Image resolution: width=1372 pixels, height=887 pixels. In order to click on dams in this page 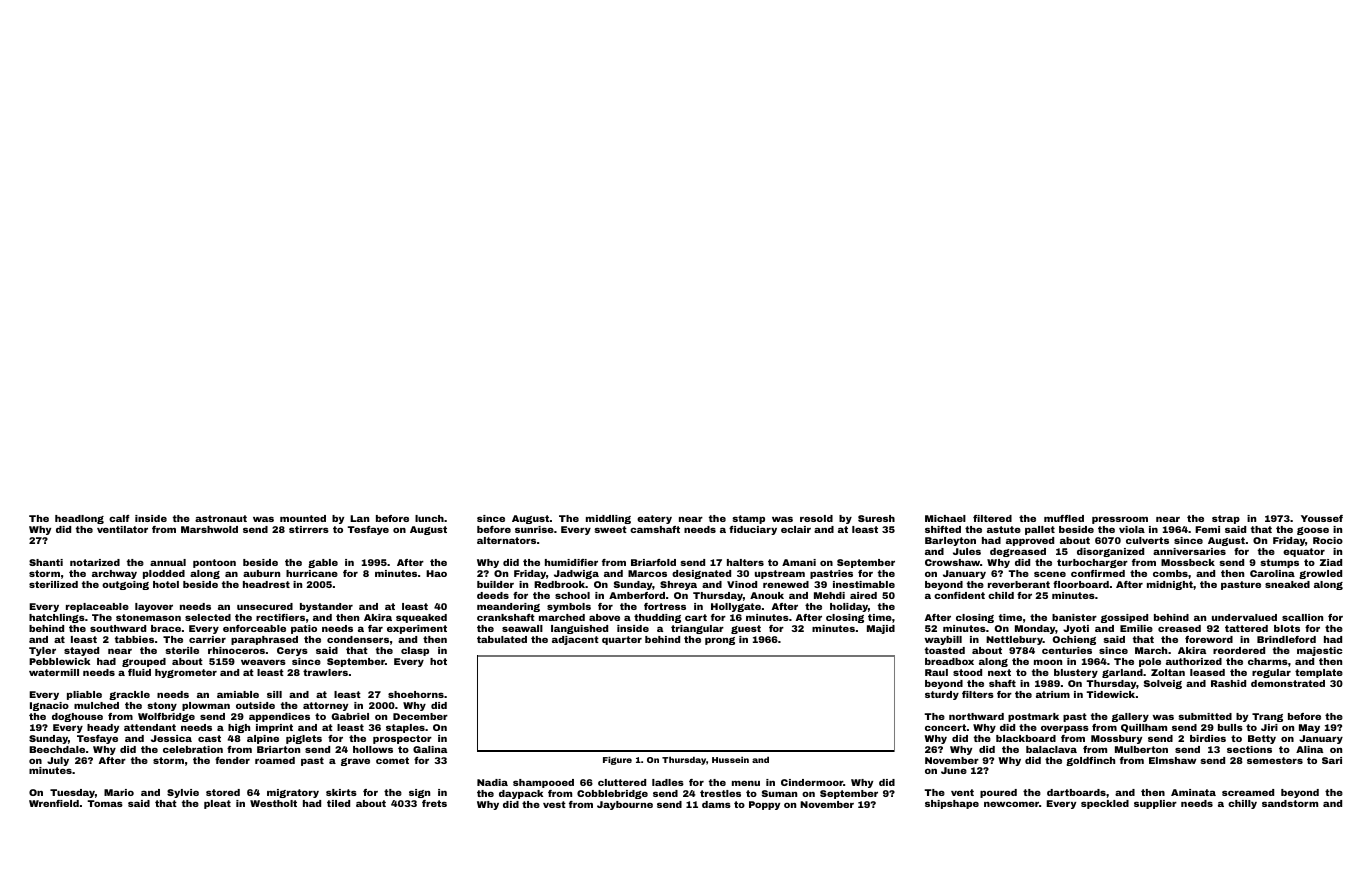, I will do `click(716, 804)`.
